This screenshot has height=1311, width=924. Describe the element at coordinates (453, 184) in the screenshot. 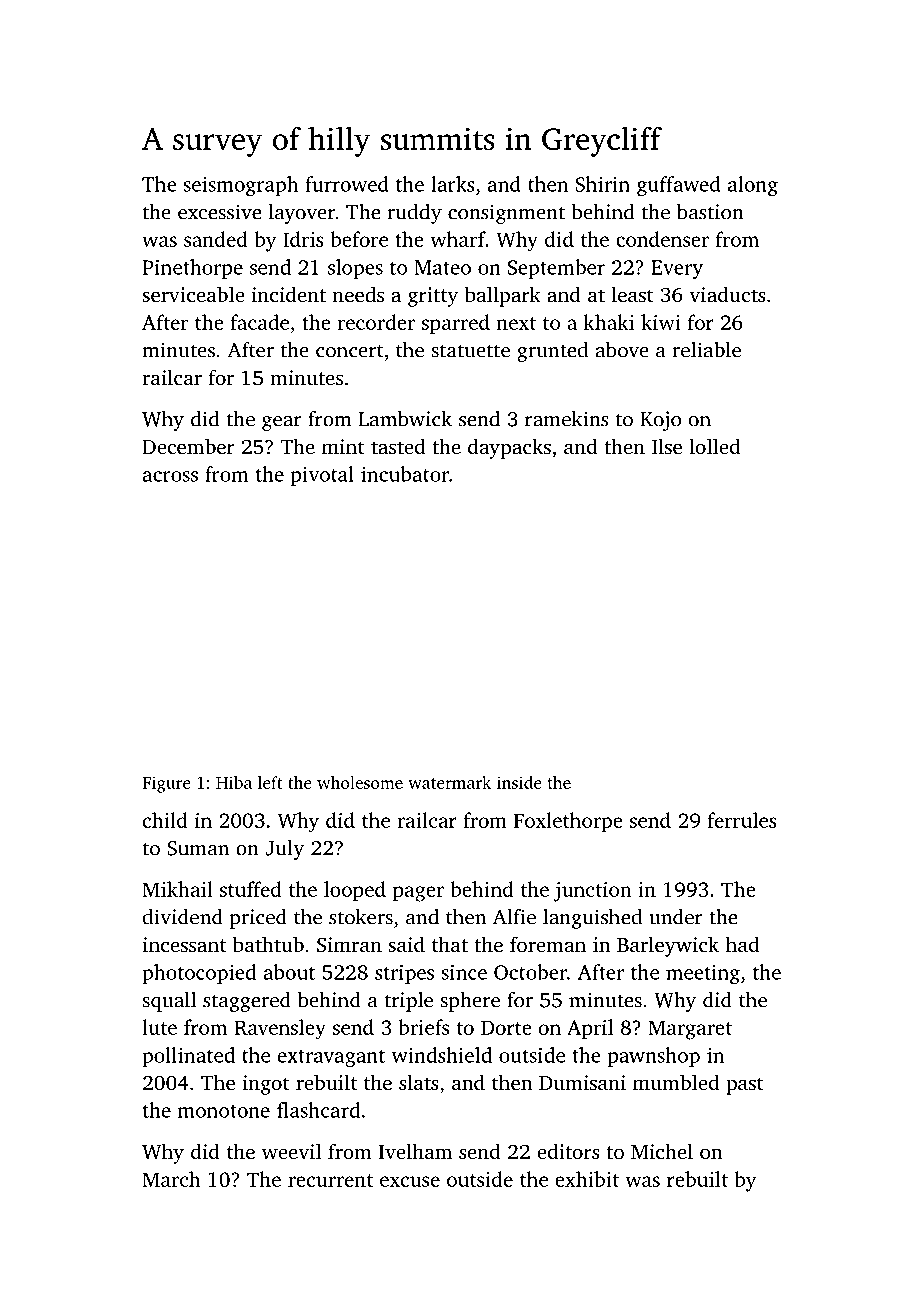

I see `larks` at that location.
